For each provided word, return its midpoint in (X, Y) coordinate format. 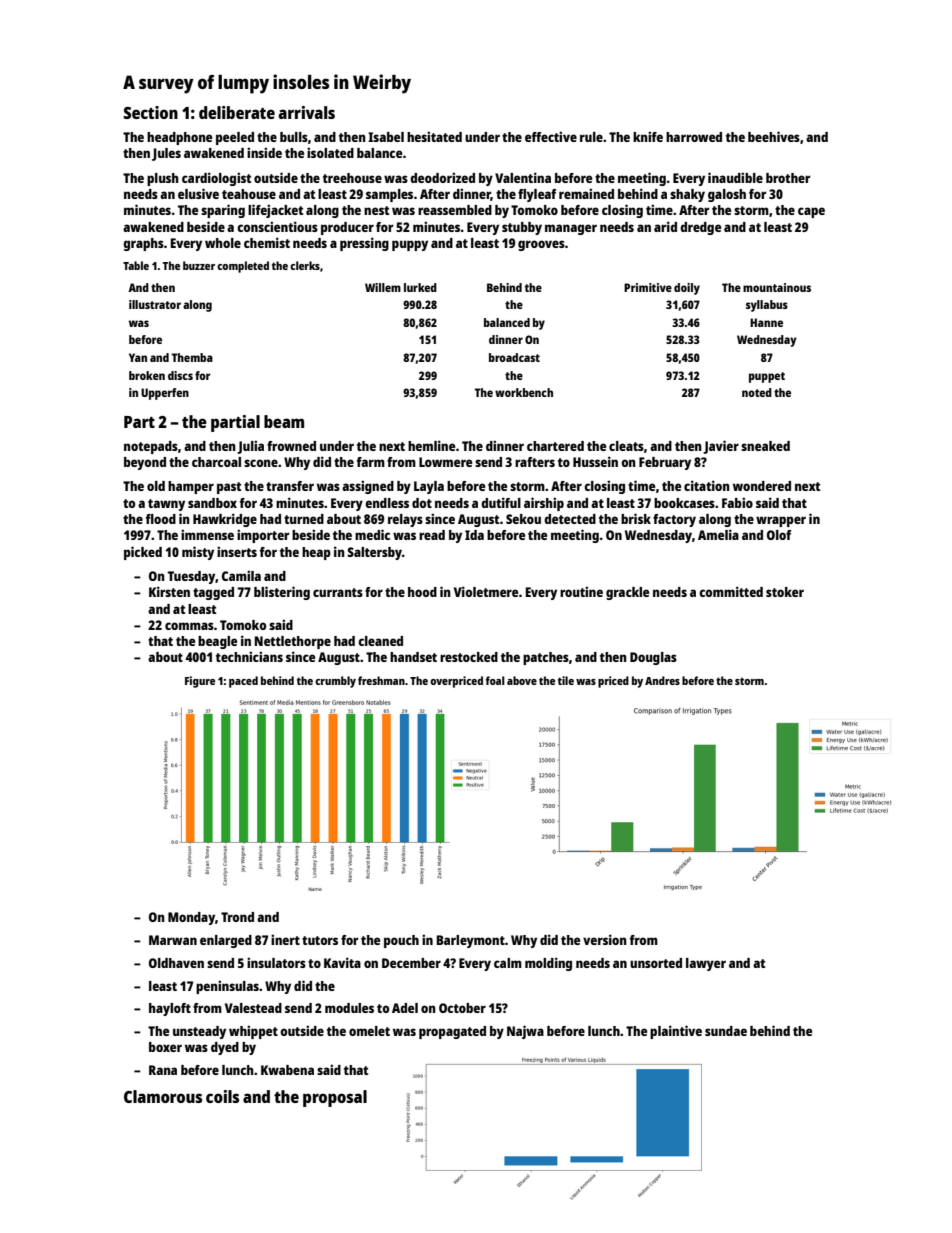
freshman (381, 680)
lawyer (706, 964)
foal (495, 680)
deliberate (237, 112)
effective (551, 136)
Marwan (173, 940)
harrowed (694, 137)
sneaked (765, 446)
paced (243, 682)
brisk (636, 518)
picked (143, 553)
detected (570, 519)
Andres (662, 680)
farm (371, 462)
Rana (163, 1070)
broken (147, 375)
